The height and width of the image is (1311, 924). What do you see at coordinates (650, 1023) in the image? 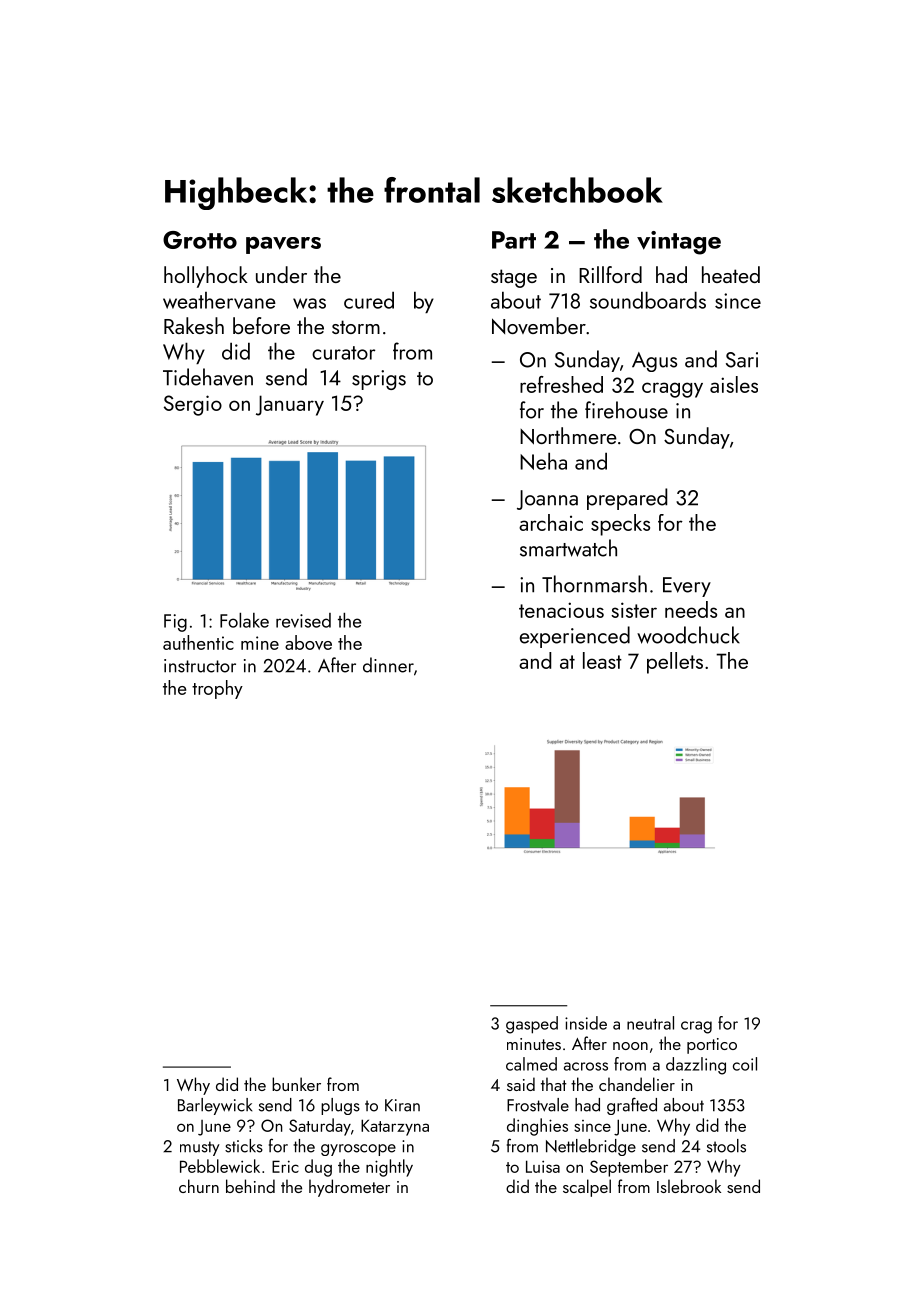
I see `neutral` at bounding box center [650, 1023].
